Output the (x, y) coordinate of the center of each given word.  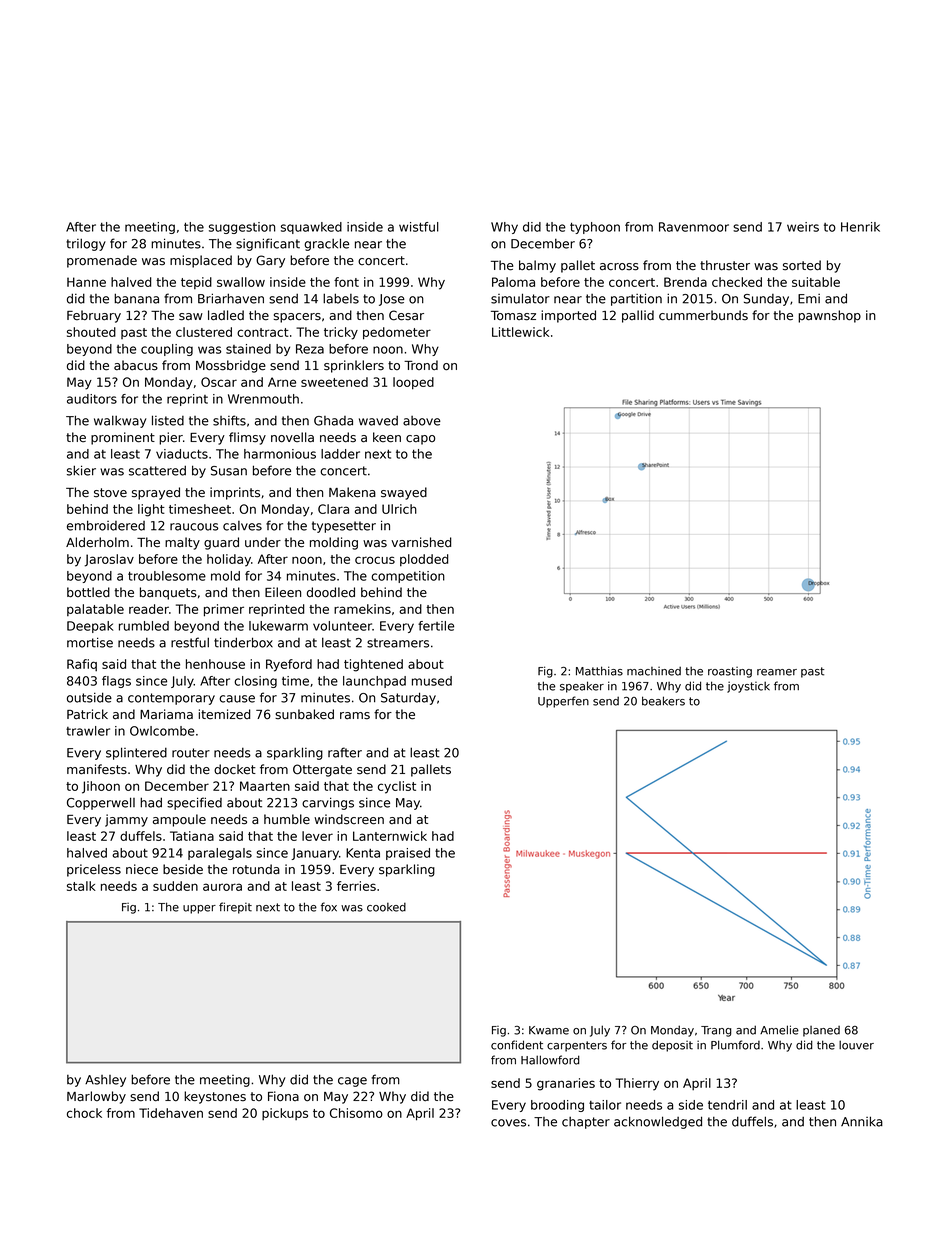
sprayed (156, 493)
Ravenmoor (694, 227)
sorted (802, 265)
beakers (663, 701)
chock (84, 1113)
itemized (224, 714)
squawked (311, 228)
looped (413, 383)
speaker (582, 687)
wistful (419, 227)
